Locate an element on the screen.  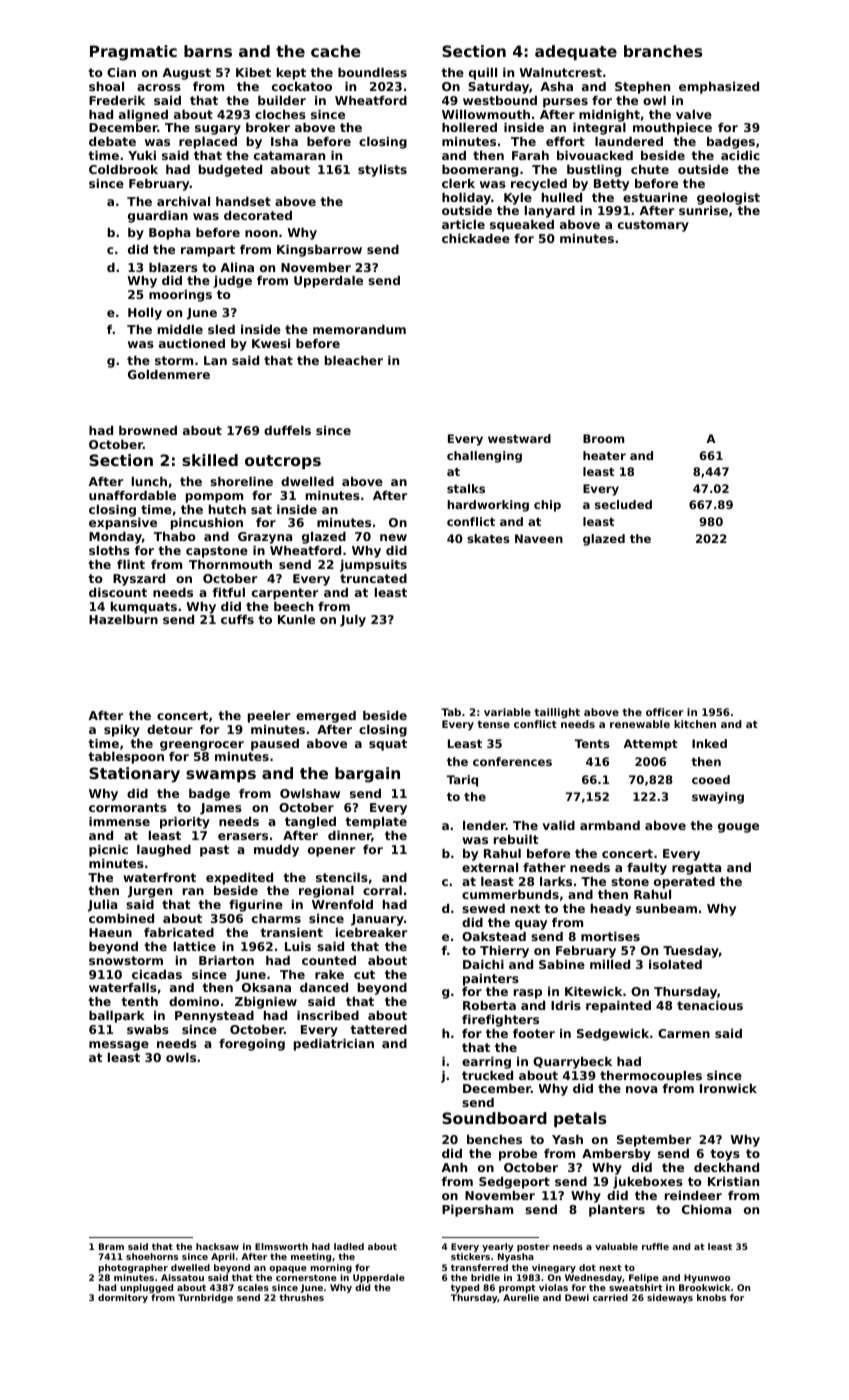
typed is located at coordinates (465, 1288).
